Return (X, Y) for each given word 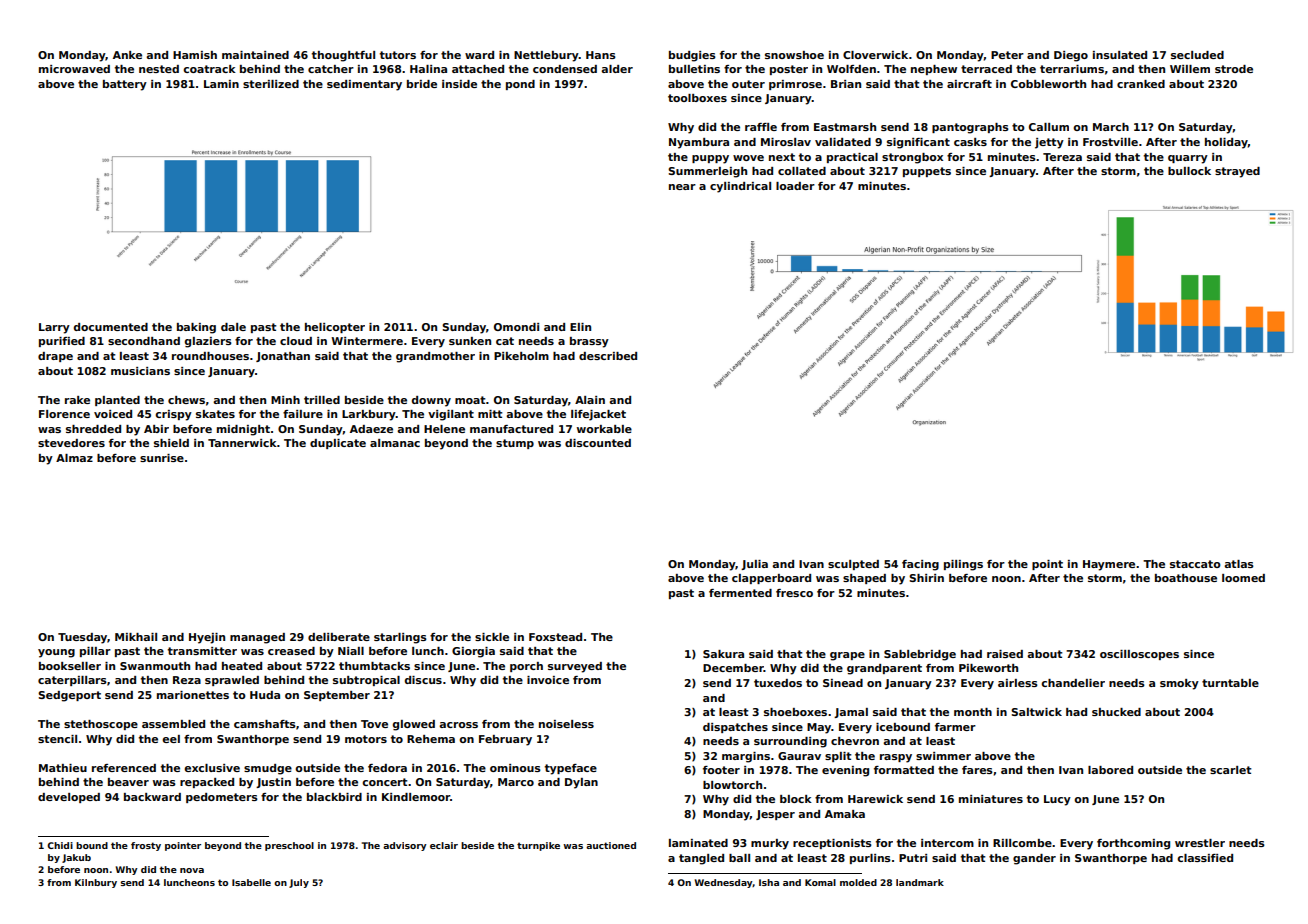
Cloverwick (875, 55)
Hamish (195, 55)
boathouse (1186, 578)
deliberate (339, 637)
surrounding (790, 742)
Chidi (60, 845)
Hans (601, 55)
